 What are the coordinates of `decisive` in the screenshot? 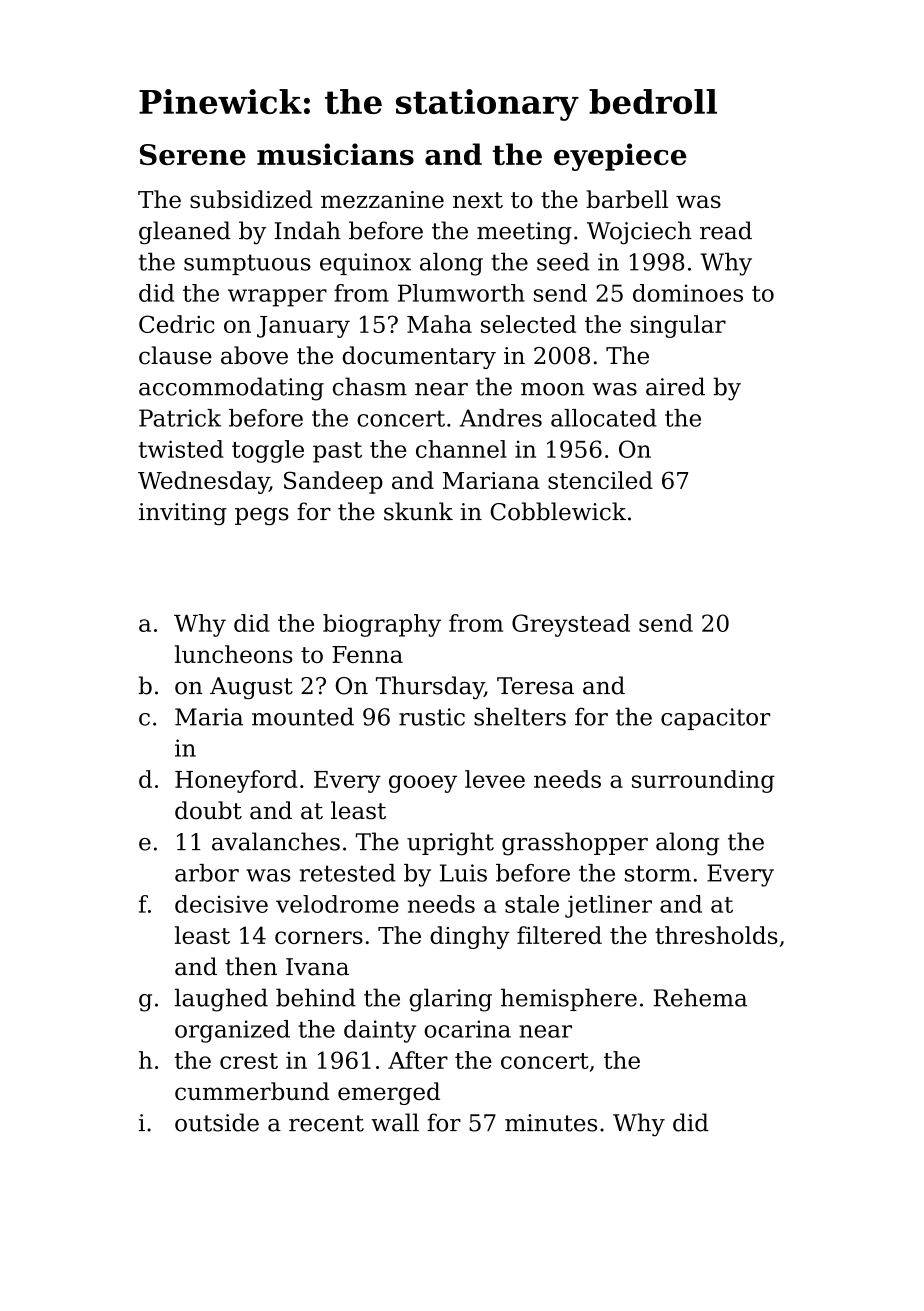 It's located at (221, 904).
